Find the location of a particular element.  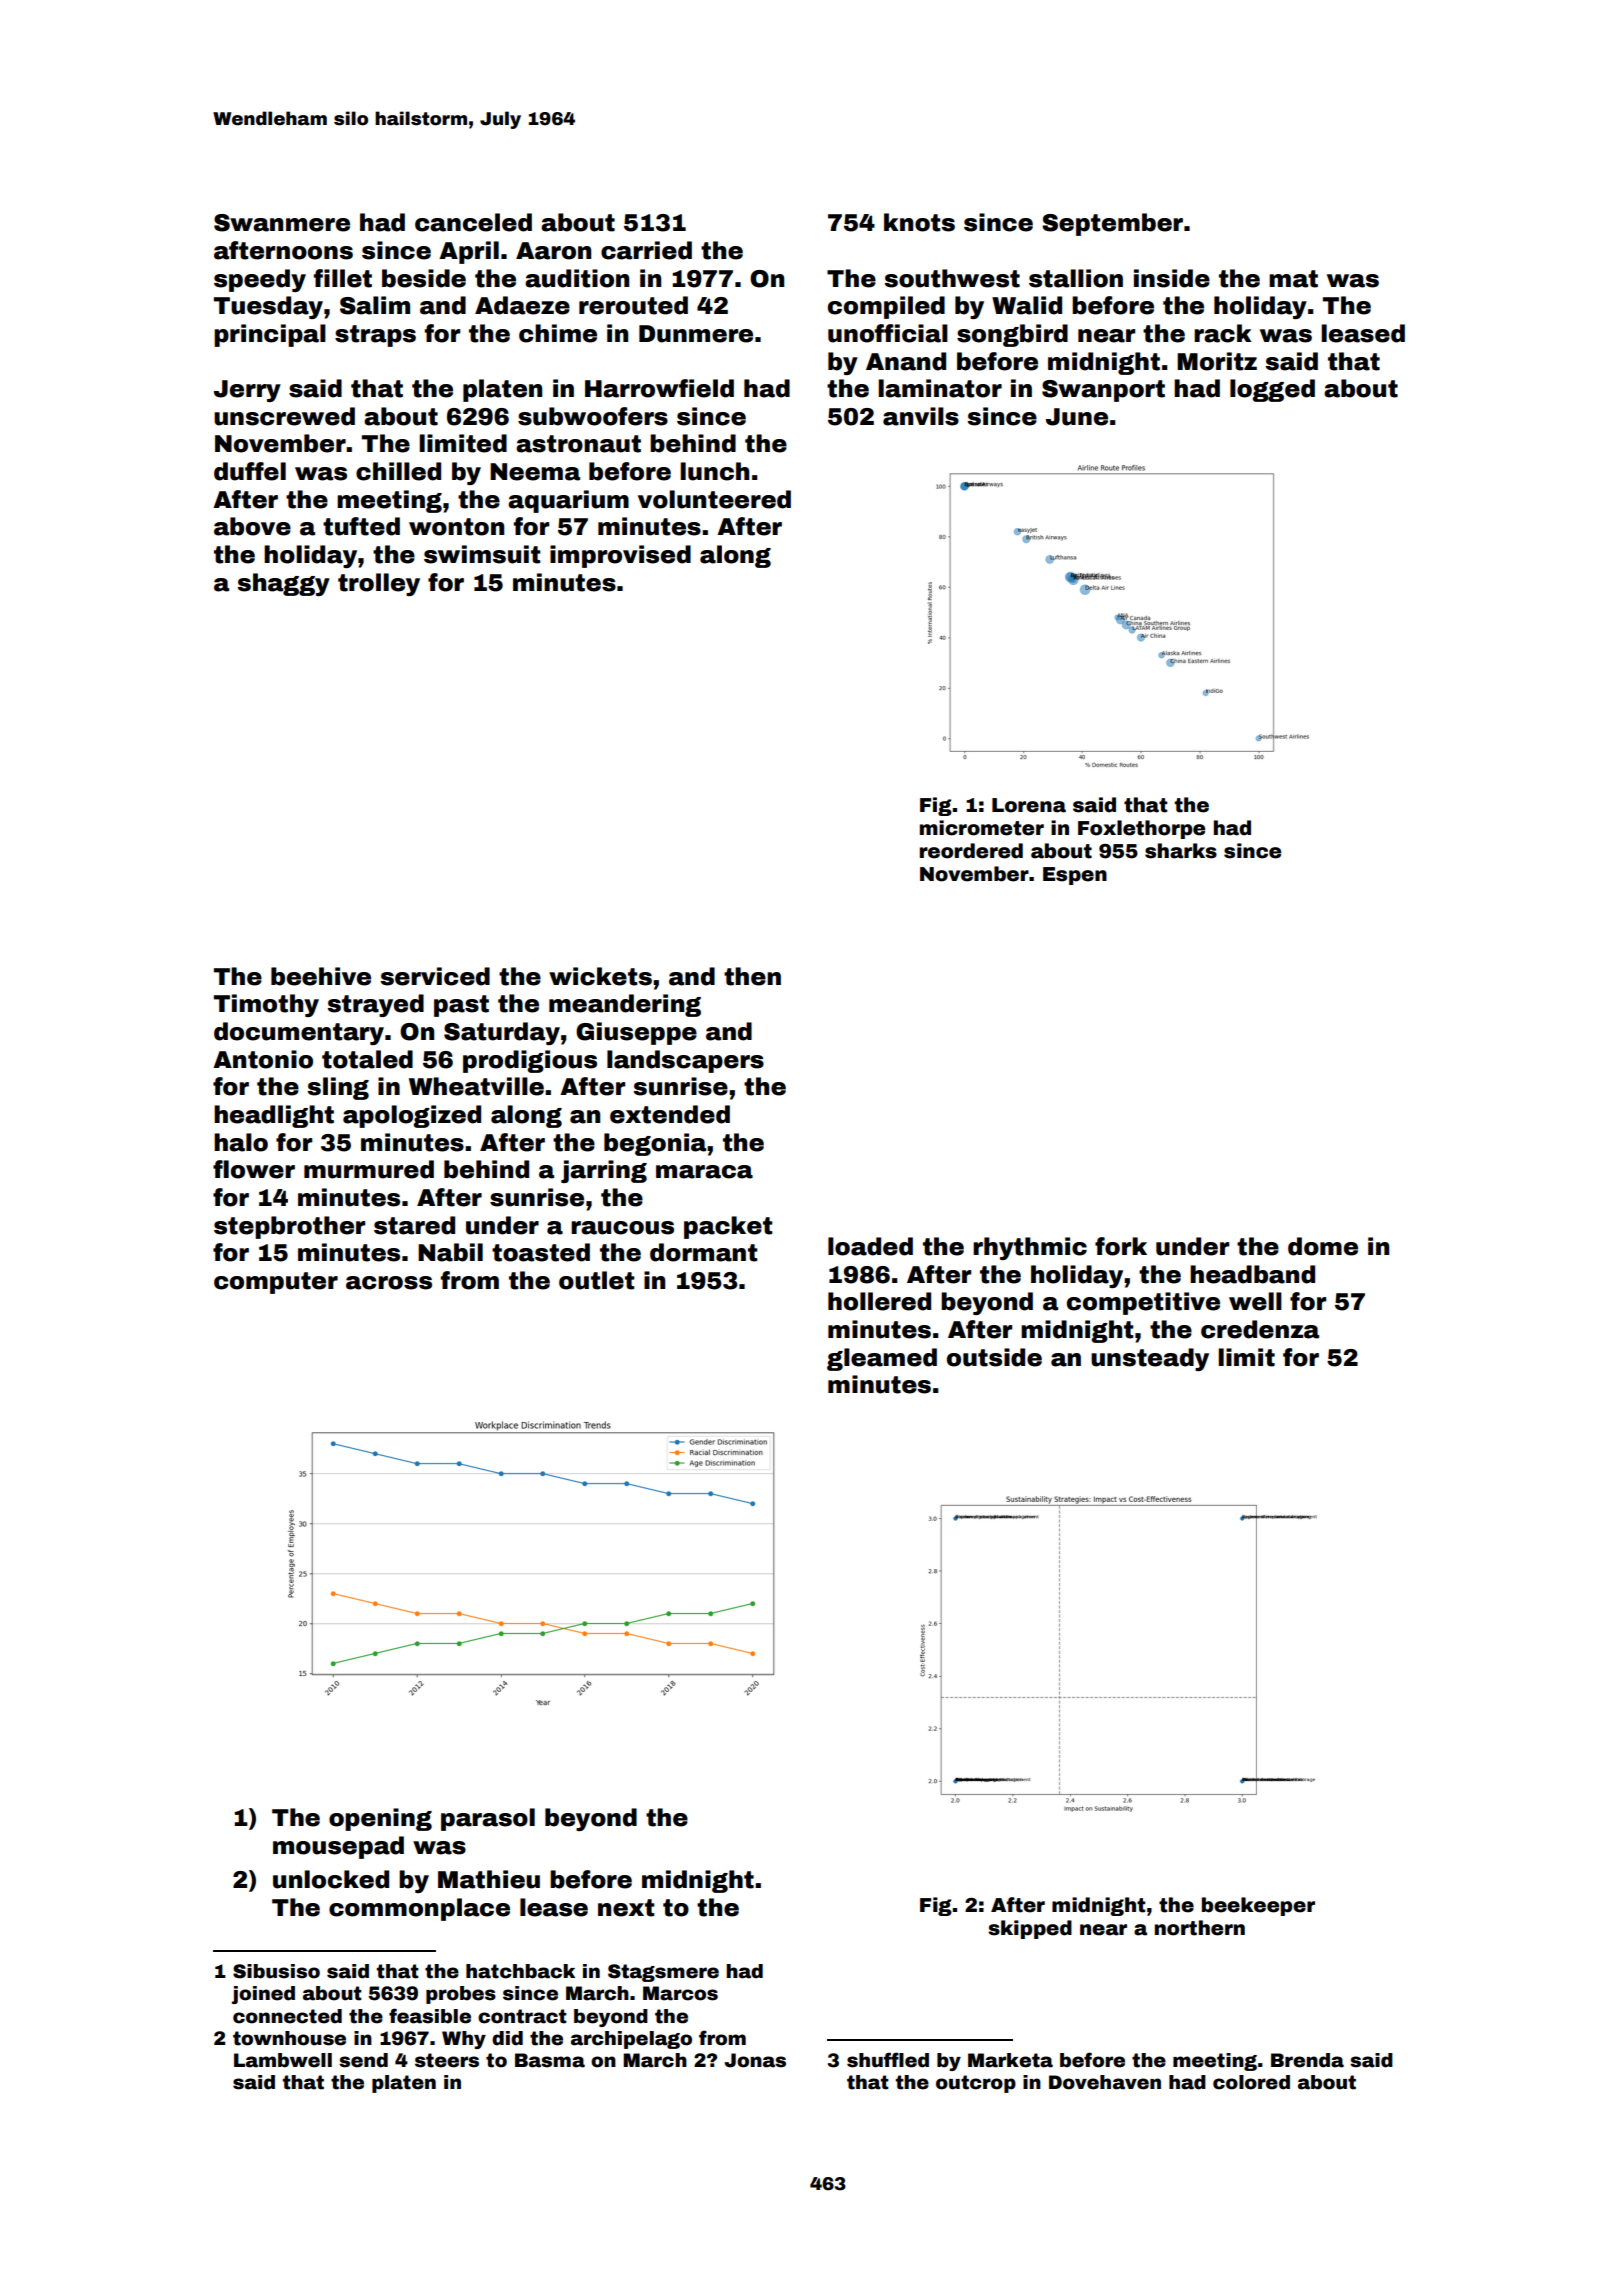

shaggy is located at coordinates (284, 584).
